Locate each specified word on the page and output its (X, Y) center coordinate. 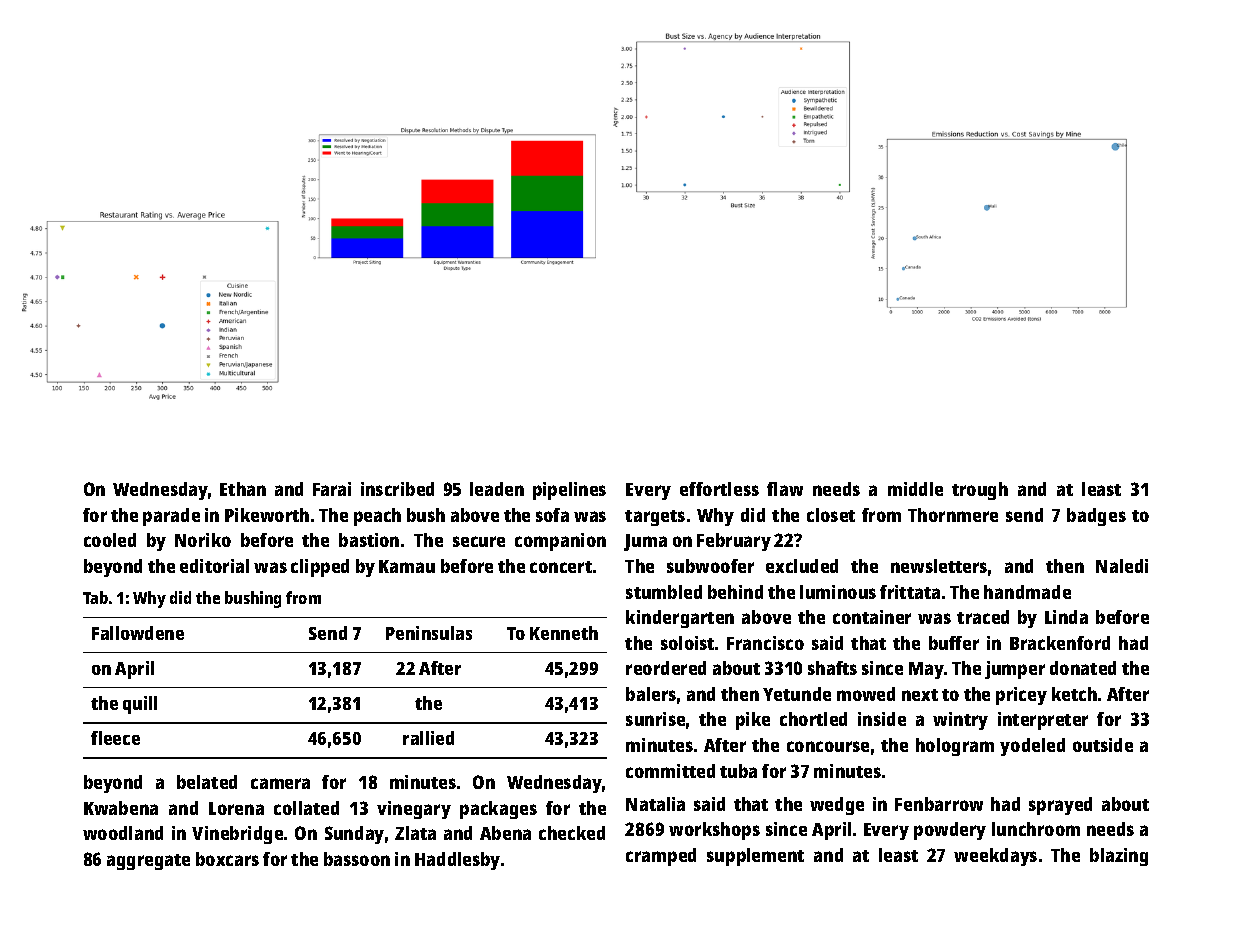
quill (140, 705)
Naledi (1122, 566)
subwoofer (710, 566)
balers (651, 694)
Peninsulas (429, 633)
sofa (552, 515)
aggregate (148, 862)
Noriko (203, 540)
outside (1103, 745)
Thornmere (953, 515)
